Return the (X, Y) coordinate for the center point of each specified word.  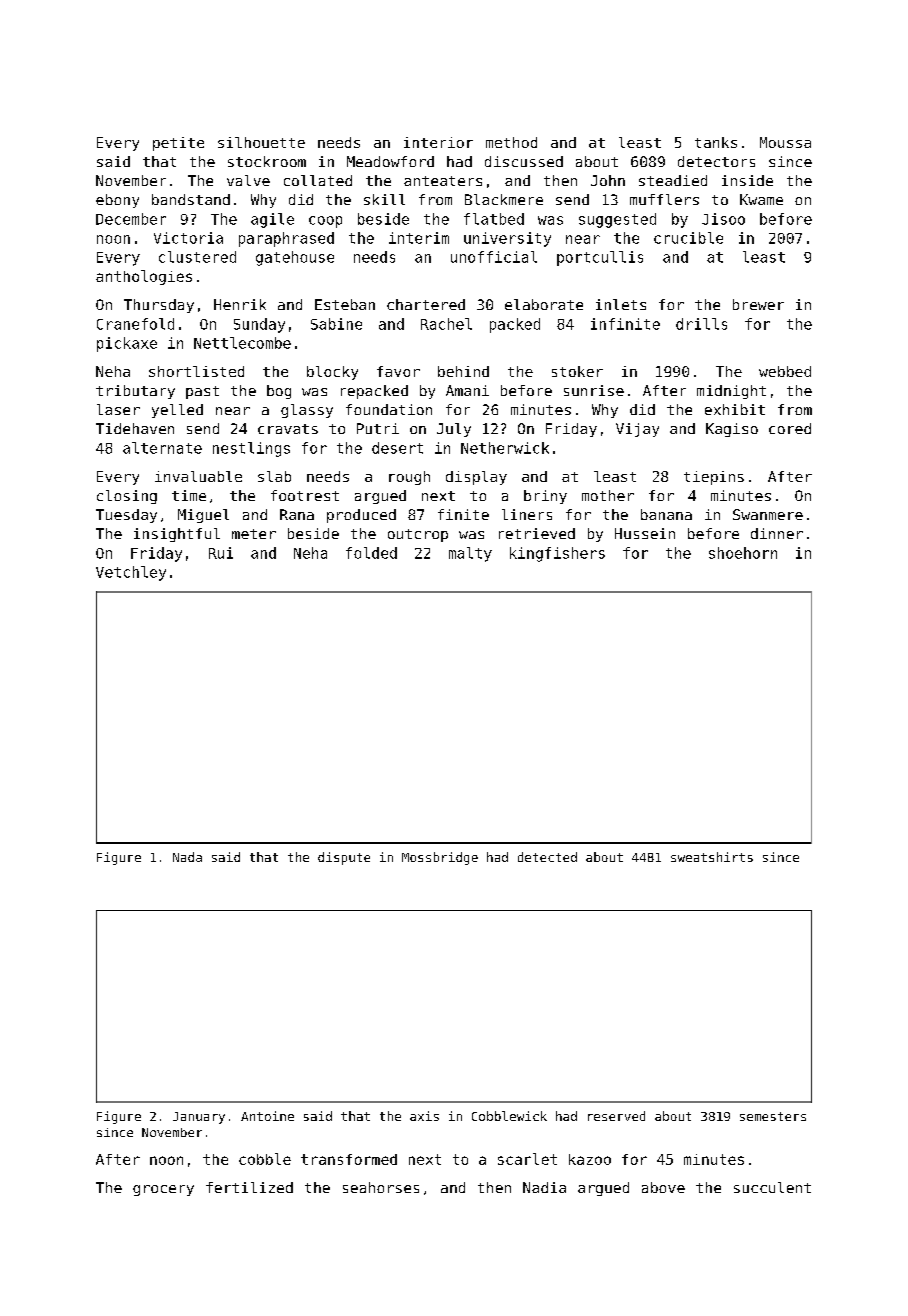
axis (424, 1116)
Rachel (446, 324)
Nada (187, 857)
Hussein (645, 533)
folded (371, 553)
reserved (616, 1116)
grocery (163, 1190)
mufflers (664, 199)
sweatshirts (712, 857)
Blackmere (504, 199)
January (199, 1118)
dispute (344, 858)
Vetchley (131, 573)
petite (178, 144)
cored (790, 428)
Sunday (259, 325)
